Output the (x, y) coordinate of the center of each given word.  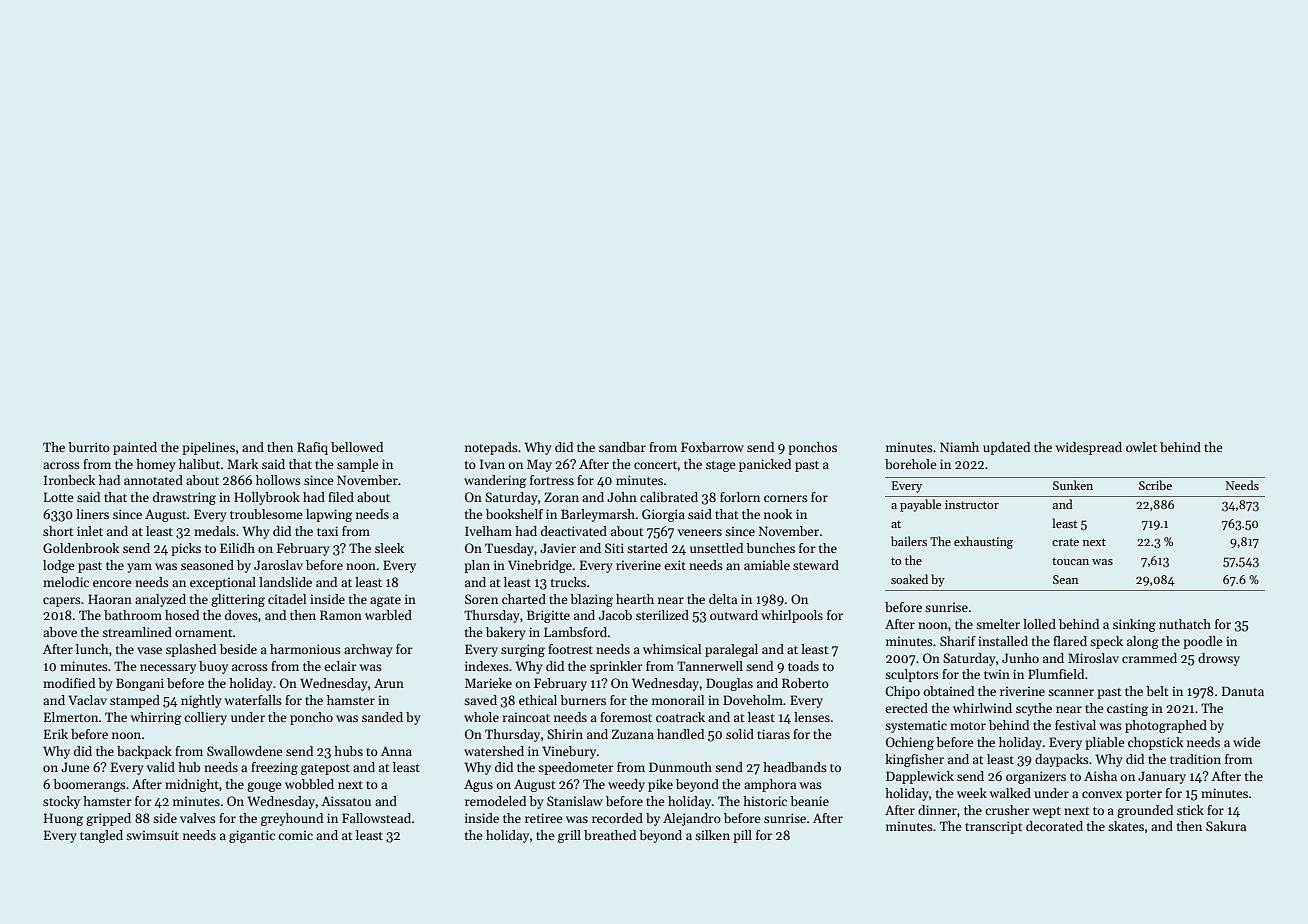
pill (742, 836)
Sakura (1226, 826)
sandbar (622, 447)
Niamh (959, 447)
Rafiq (312, 448)
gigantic (252, 836)
